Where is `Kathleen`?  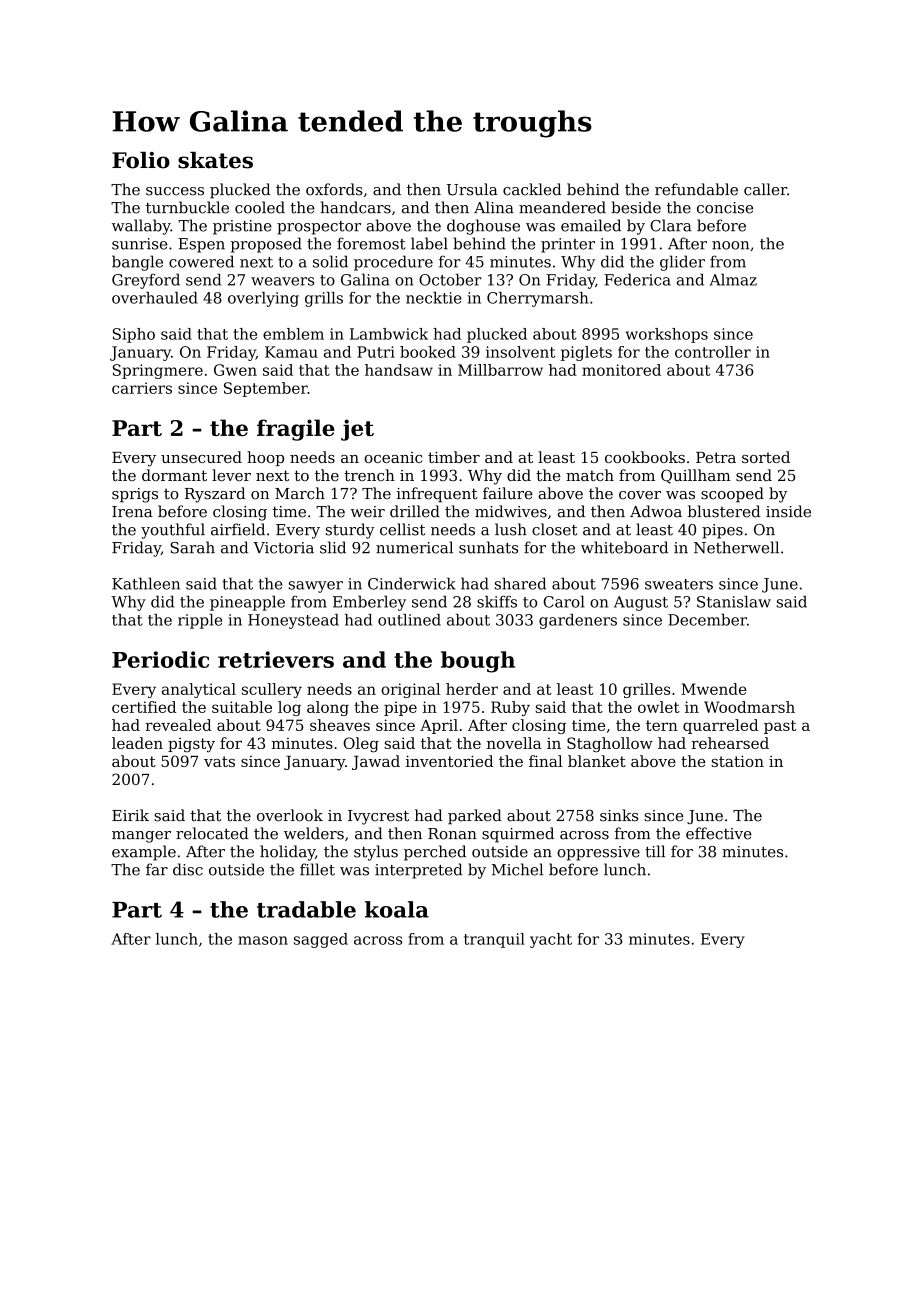
Kathleen is located at coordinates (146, 583).
